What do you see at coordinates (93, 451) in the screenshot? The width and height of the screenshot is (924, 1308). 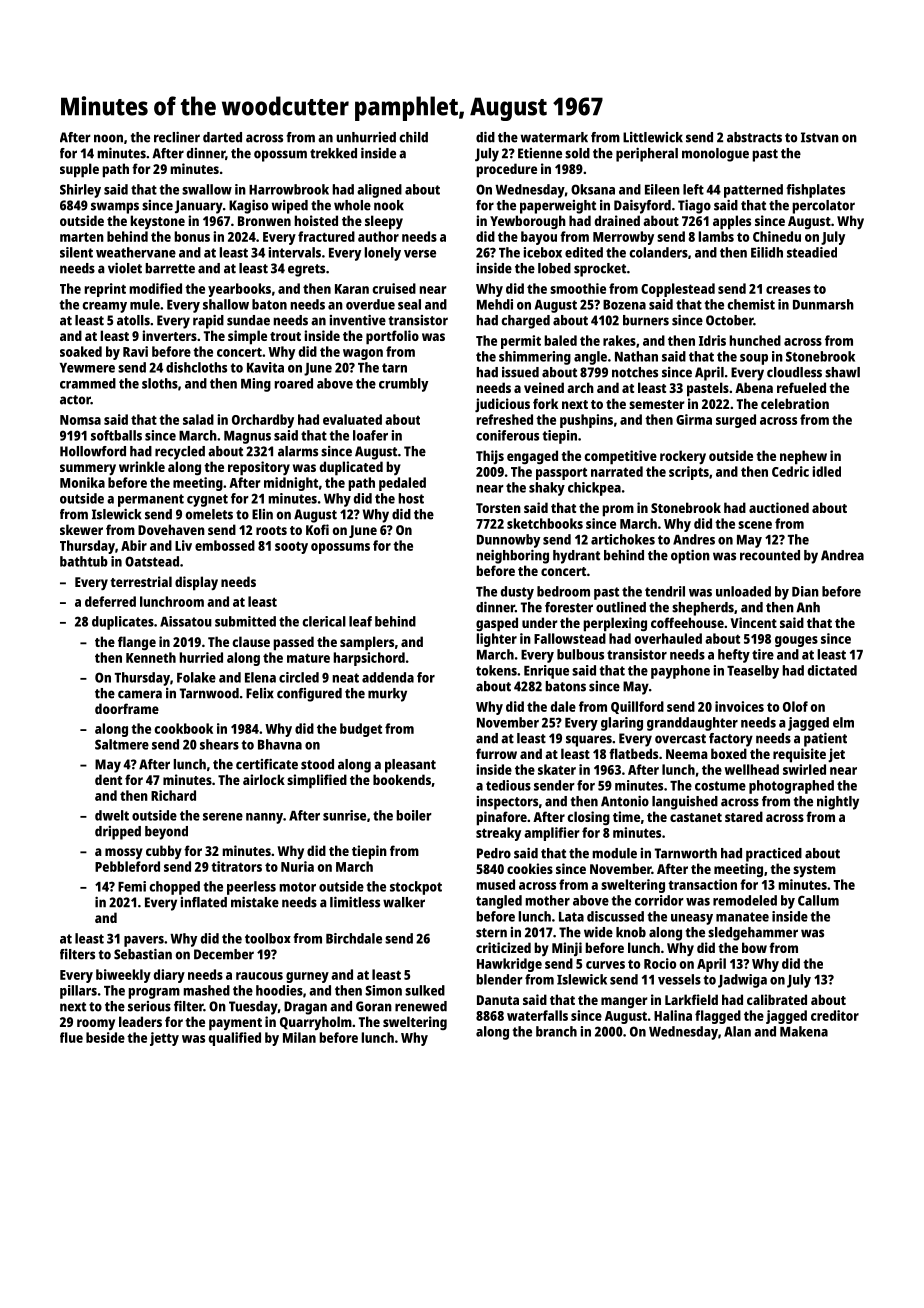 I see `Hollowford` at bounding box center [93, 451].
